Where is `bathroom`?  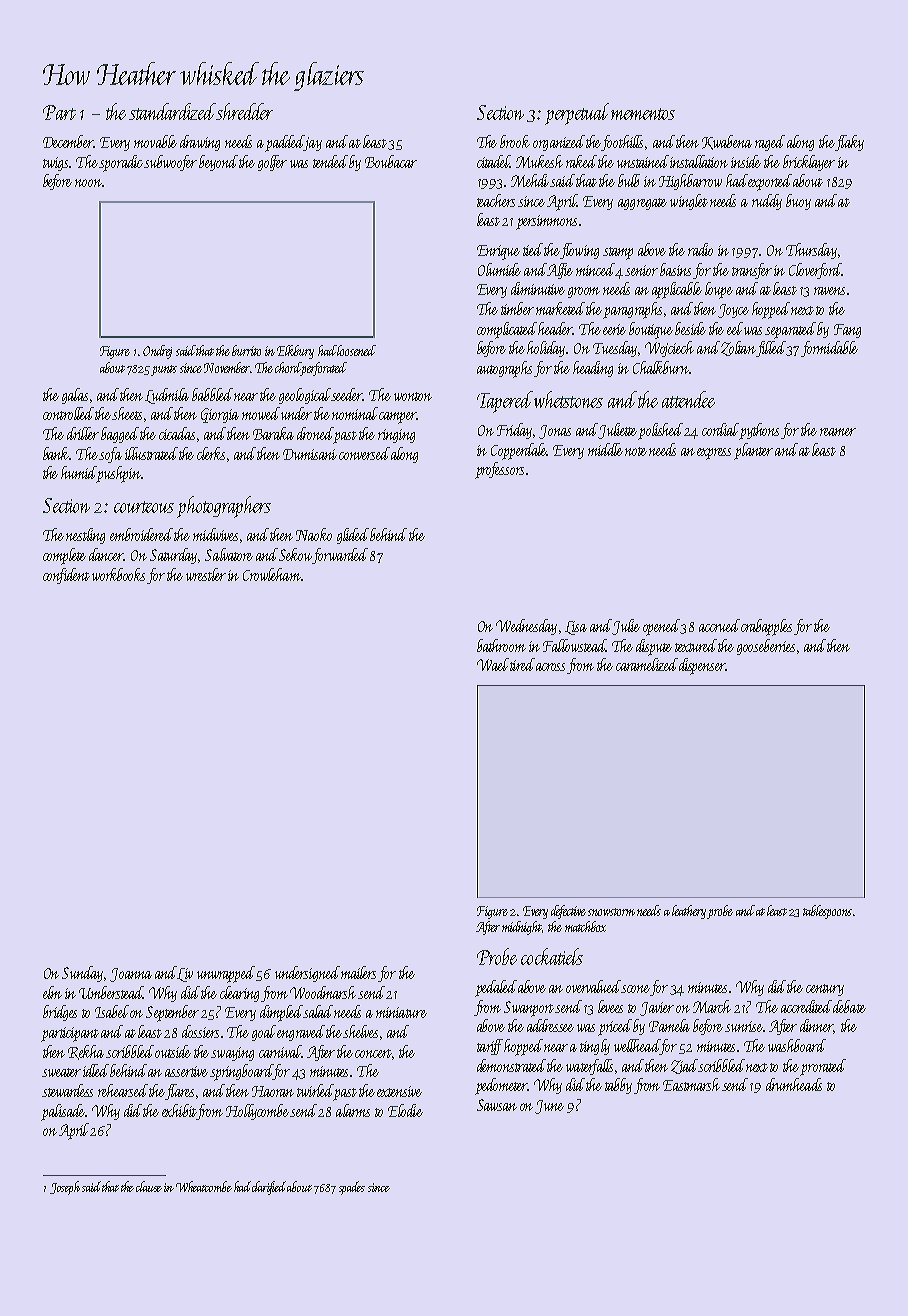
bathroom is located at coordinates (501, 645).
